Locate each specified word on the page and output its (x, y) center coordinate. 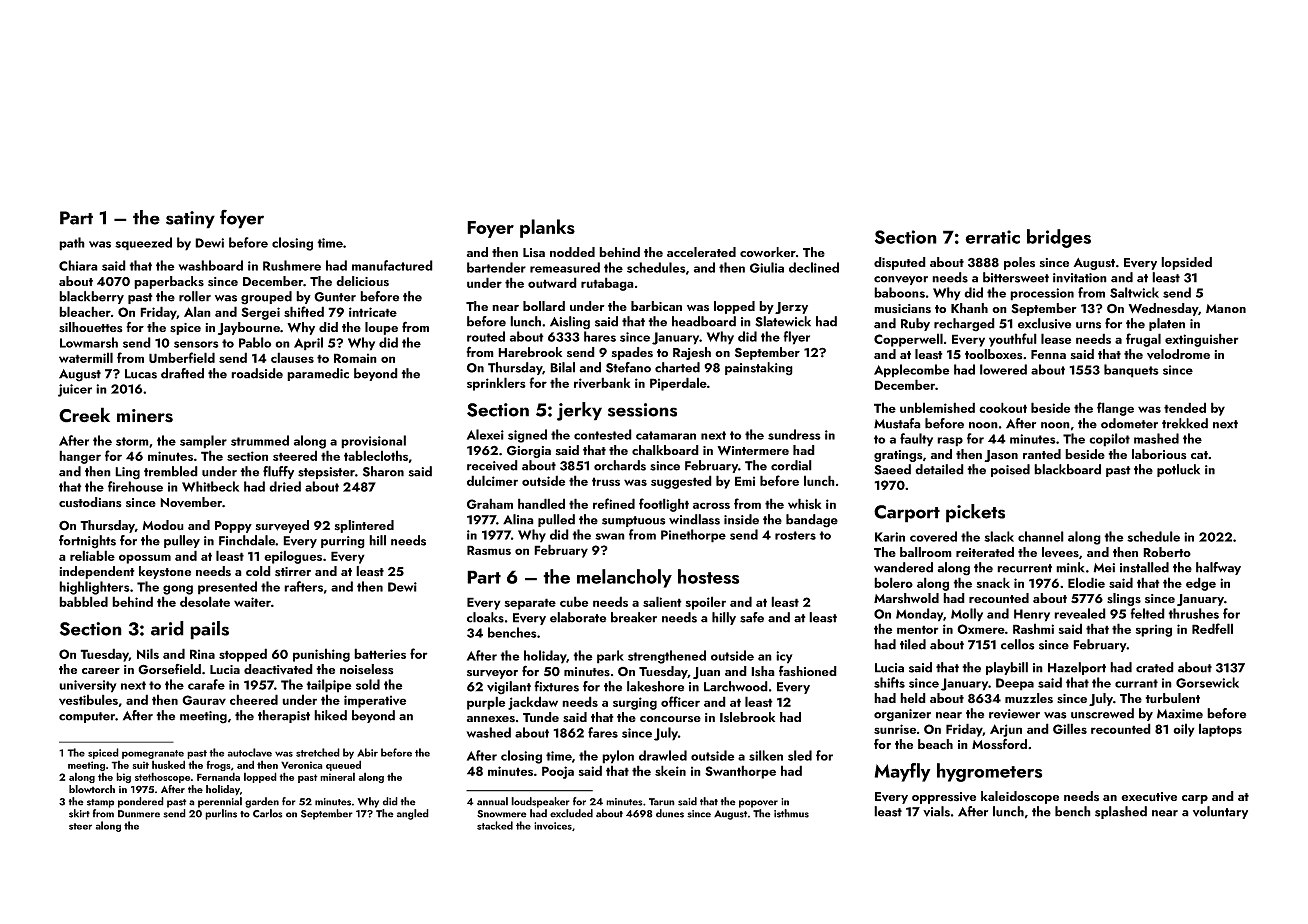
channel (1041, 536)
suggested (681, 482)
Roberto (1167, 552)
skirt (79, 813)
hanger (80, 457)
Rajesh (692, 353)
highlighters (94, 588)
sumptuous (634, 521)
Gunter (335, 297)
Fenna (1048, 354)
